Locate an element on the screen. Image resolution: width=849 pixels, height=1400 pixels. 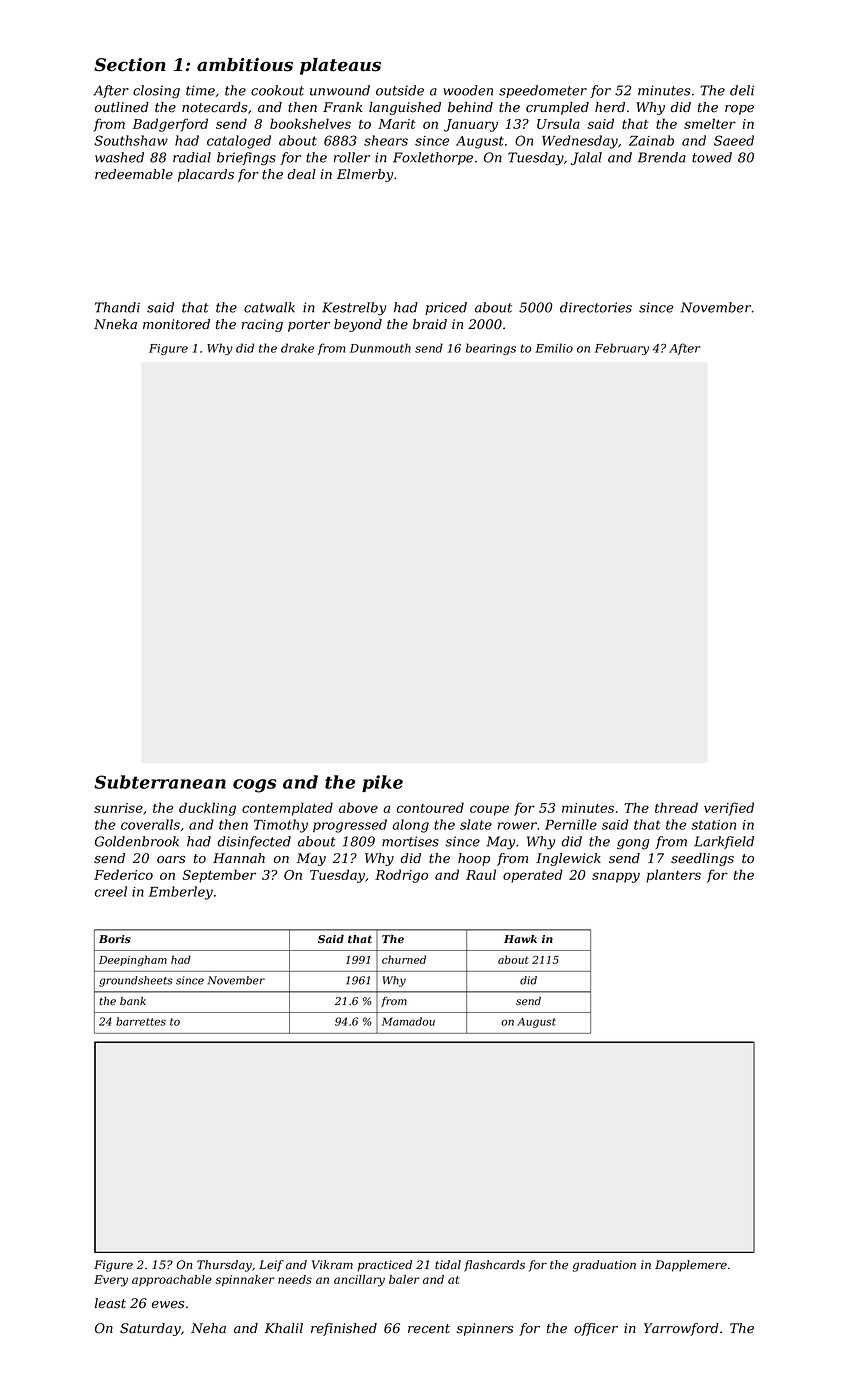
verified is located at coordinates (729, 809).
